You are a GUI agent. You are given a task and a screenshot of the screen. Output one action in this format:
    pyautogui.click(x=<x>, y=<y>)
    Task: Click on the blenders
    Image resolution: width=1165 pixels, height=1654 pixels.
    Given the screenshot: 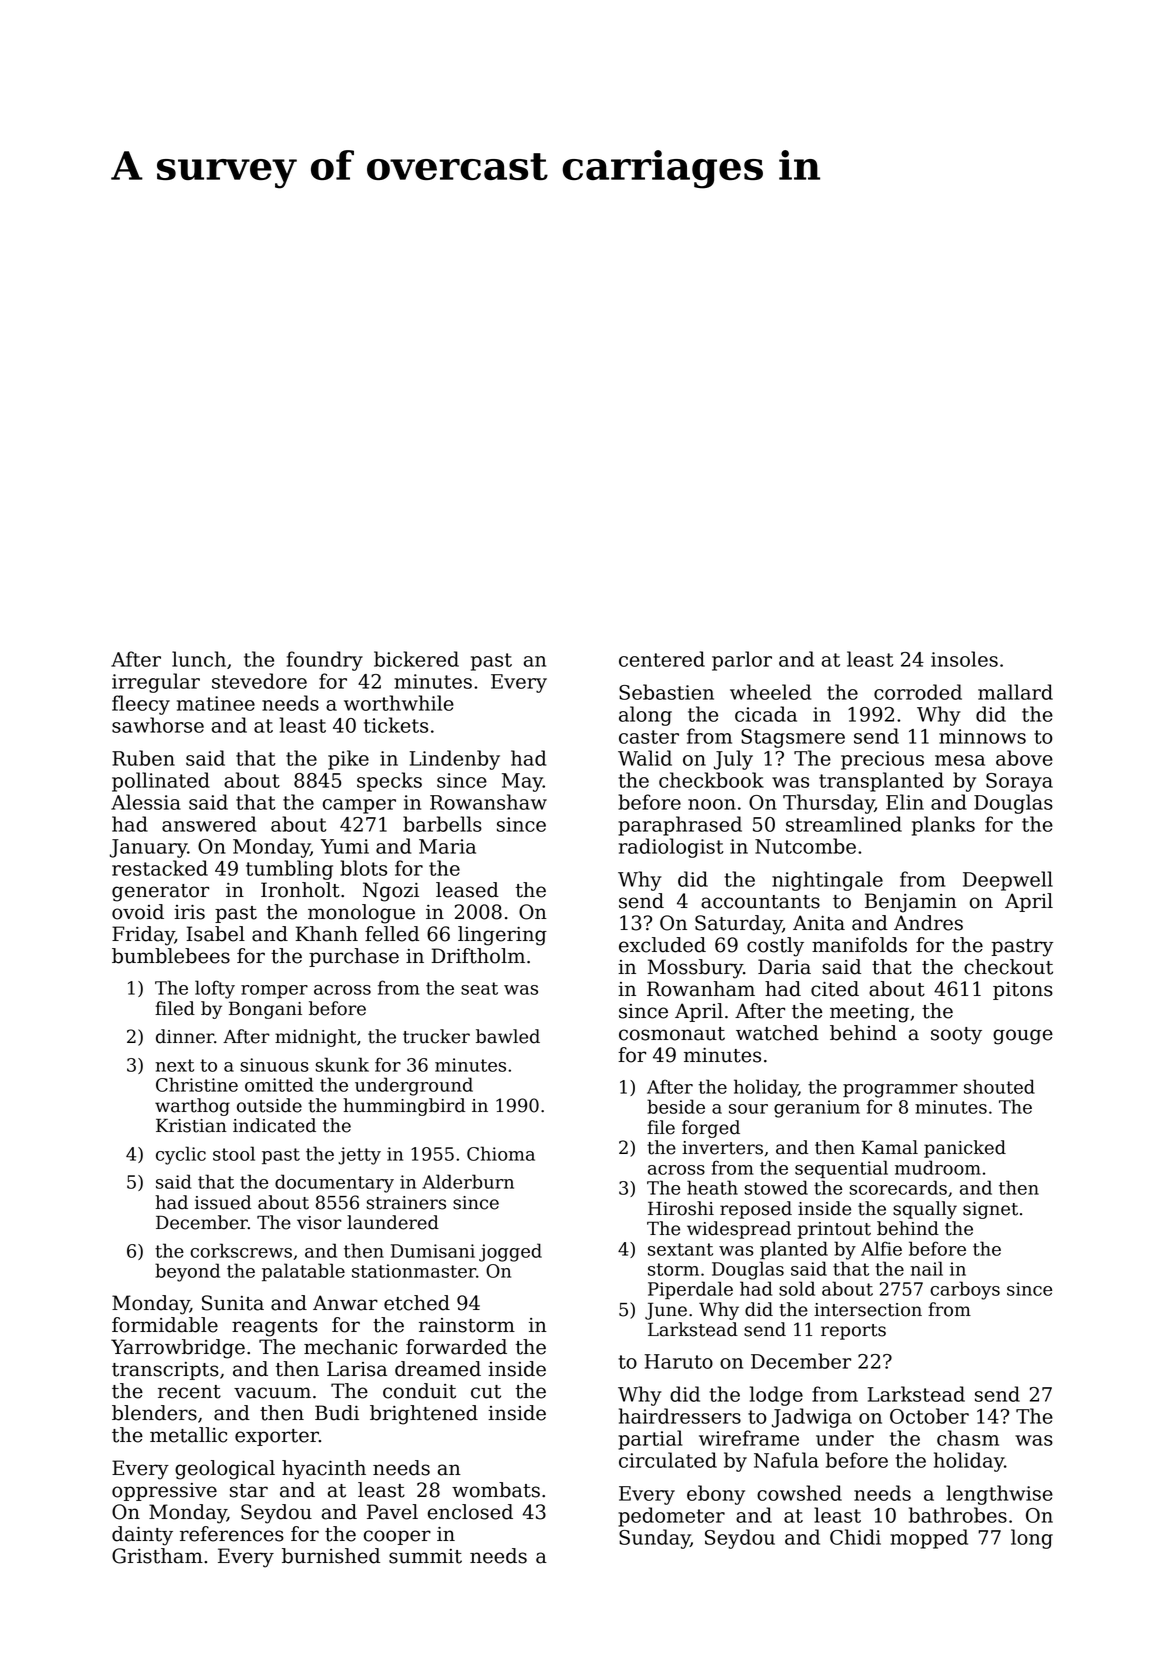 What is the action you would take?
    pyautogui.click(x=154, y=1413)
